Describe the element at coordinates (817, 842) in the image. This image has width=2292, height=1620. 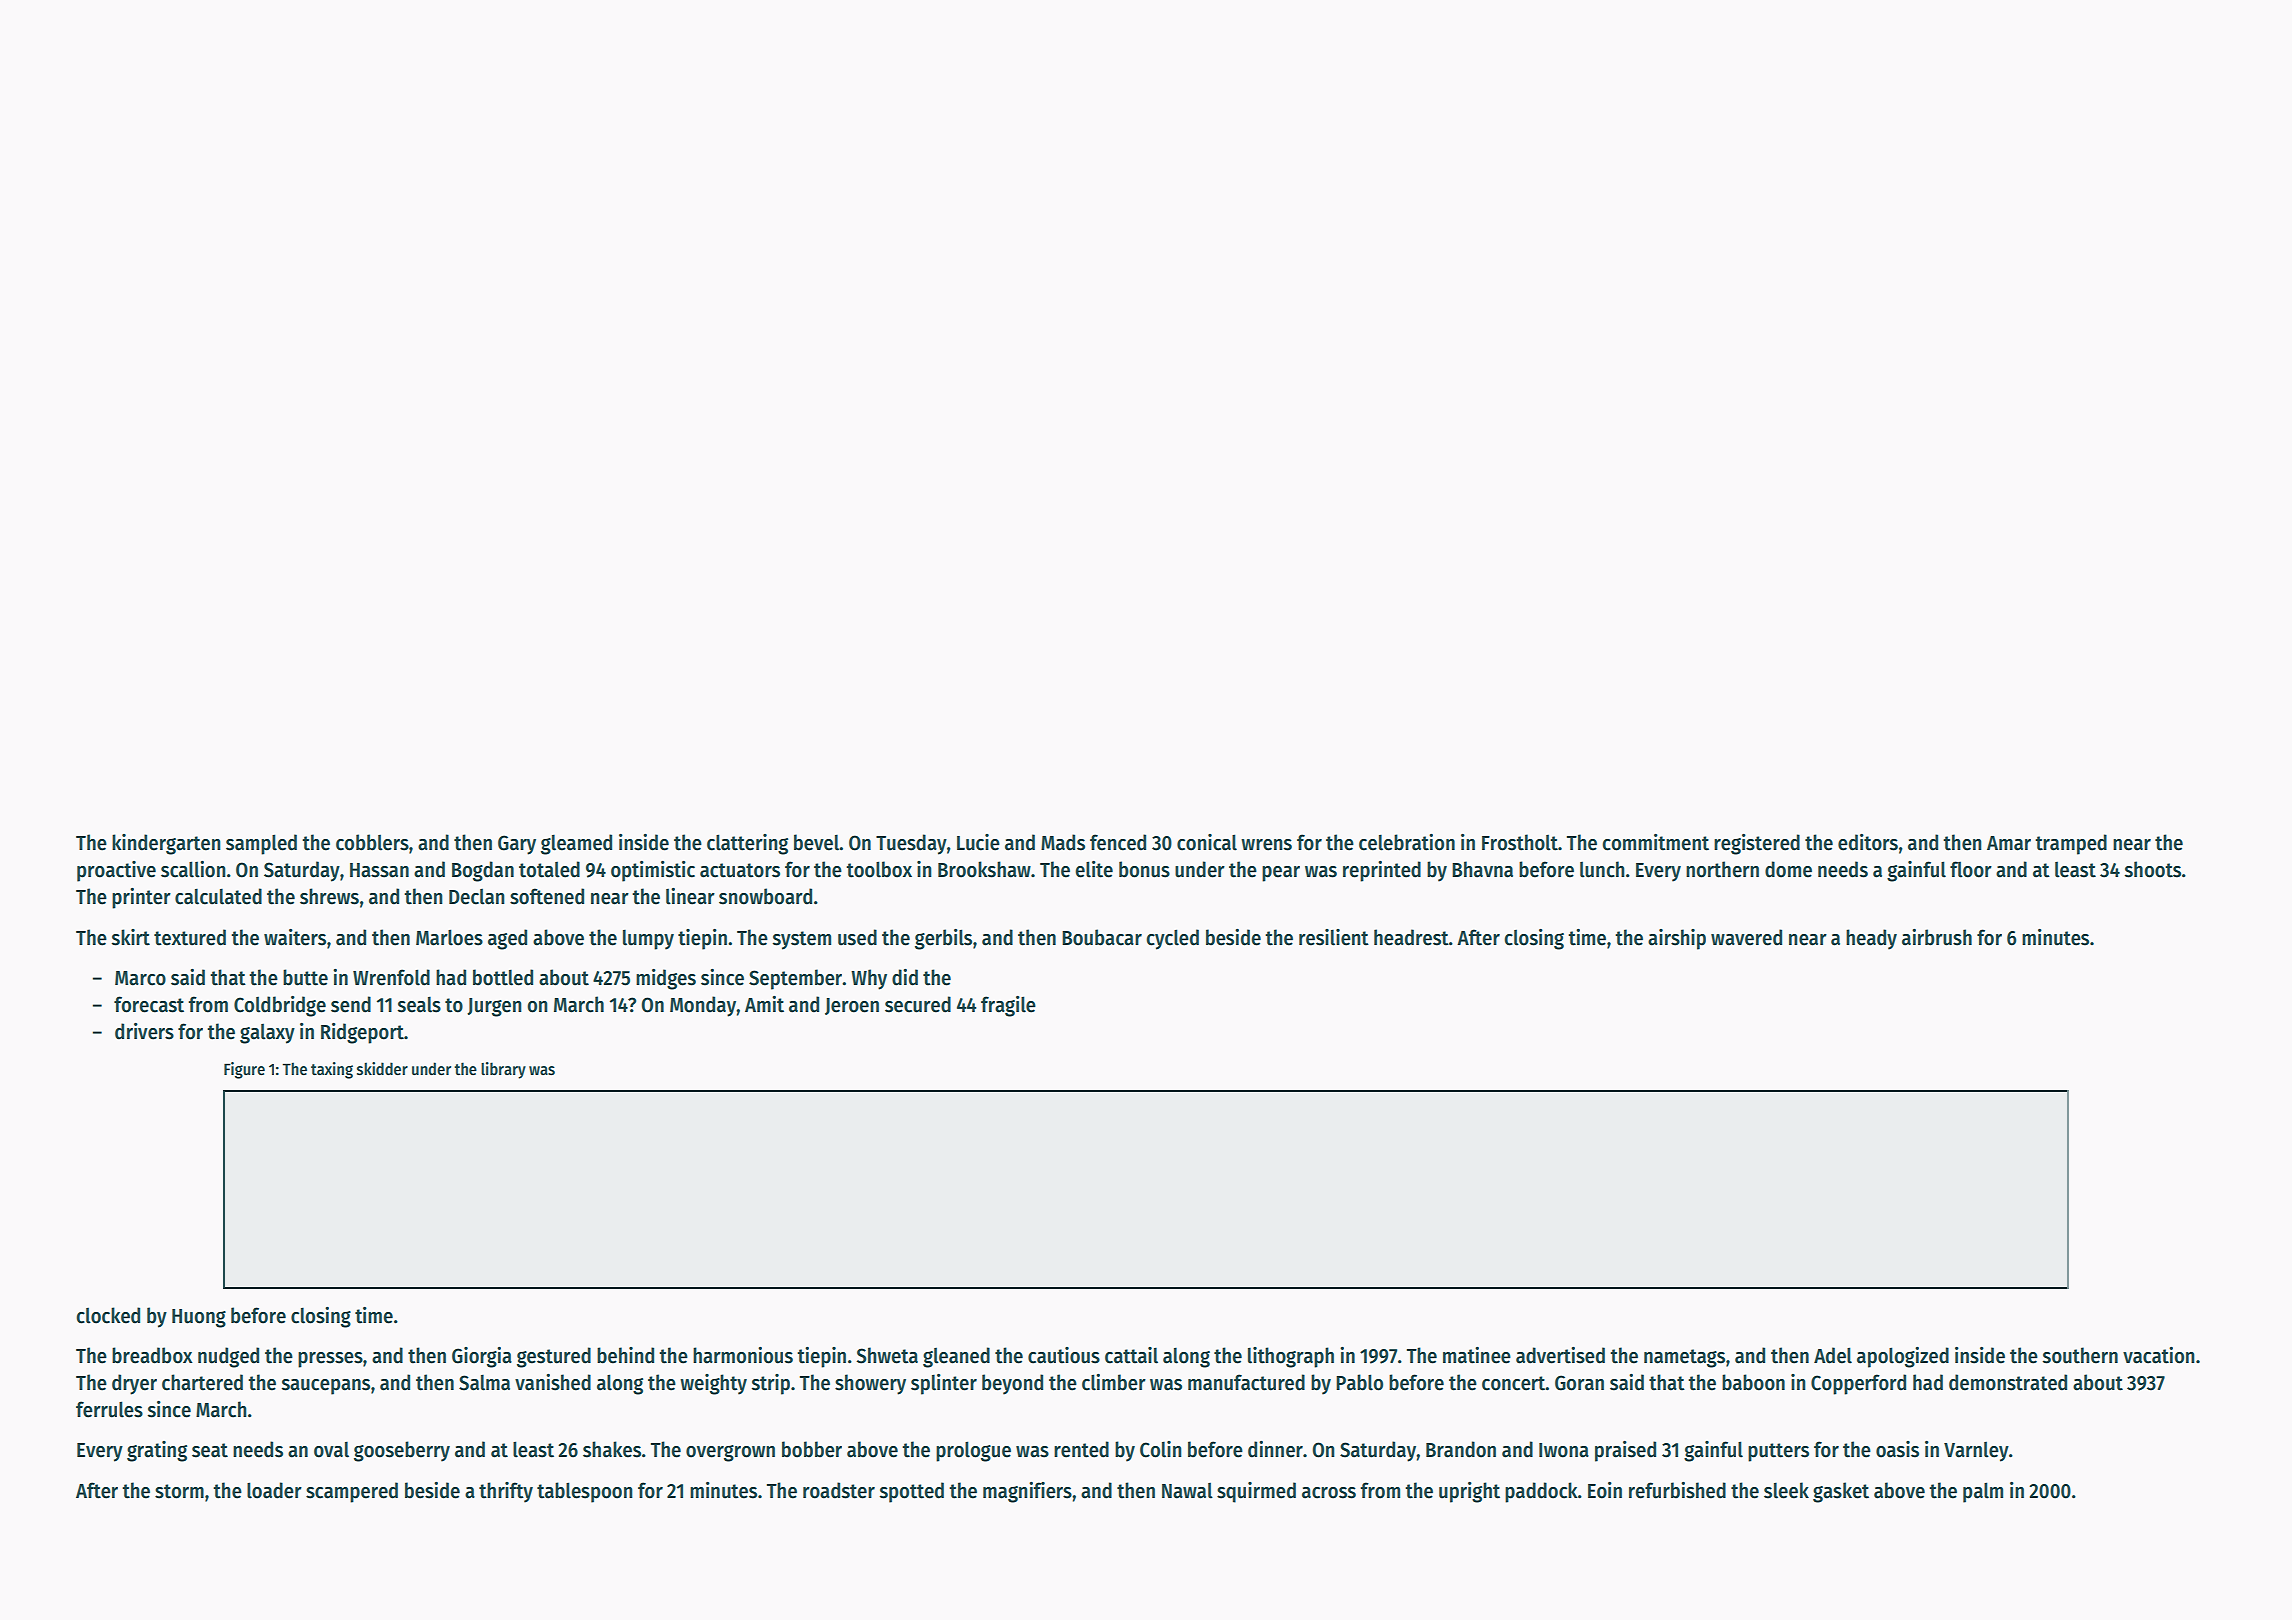
I see `bevel` at that location.
